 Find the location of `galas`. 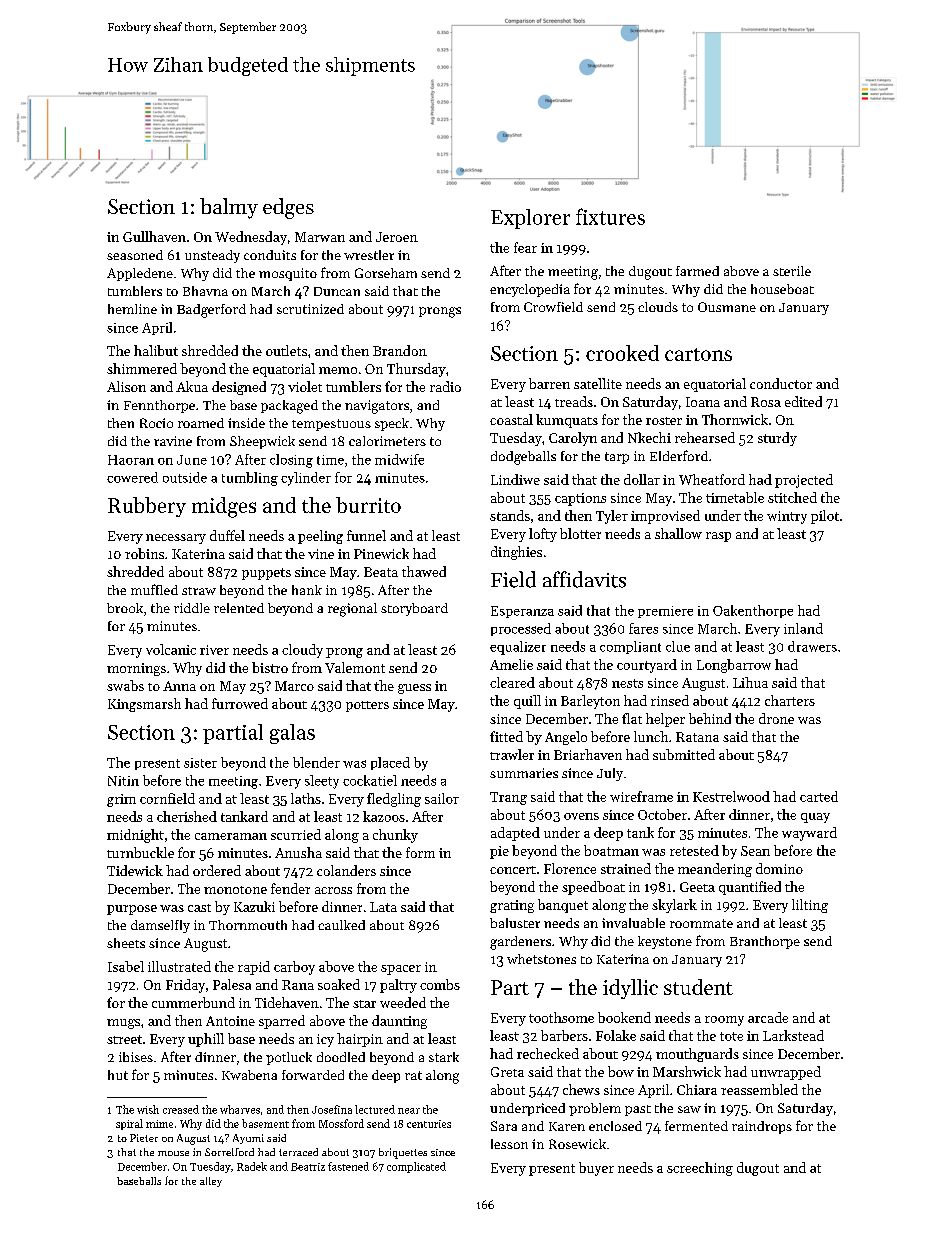

galas is located at coordinates (292, 734).
